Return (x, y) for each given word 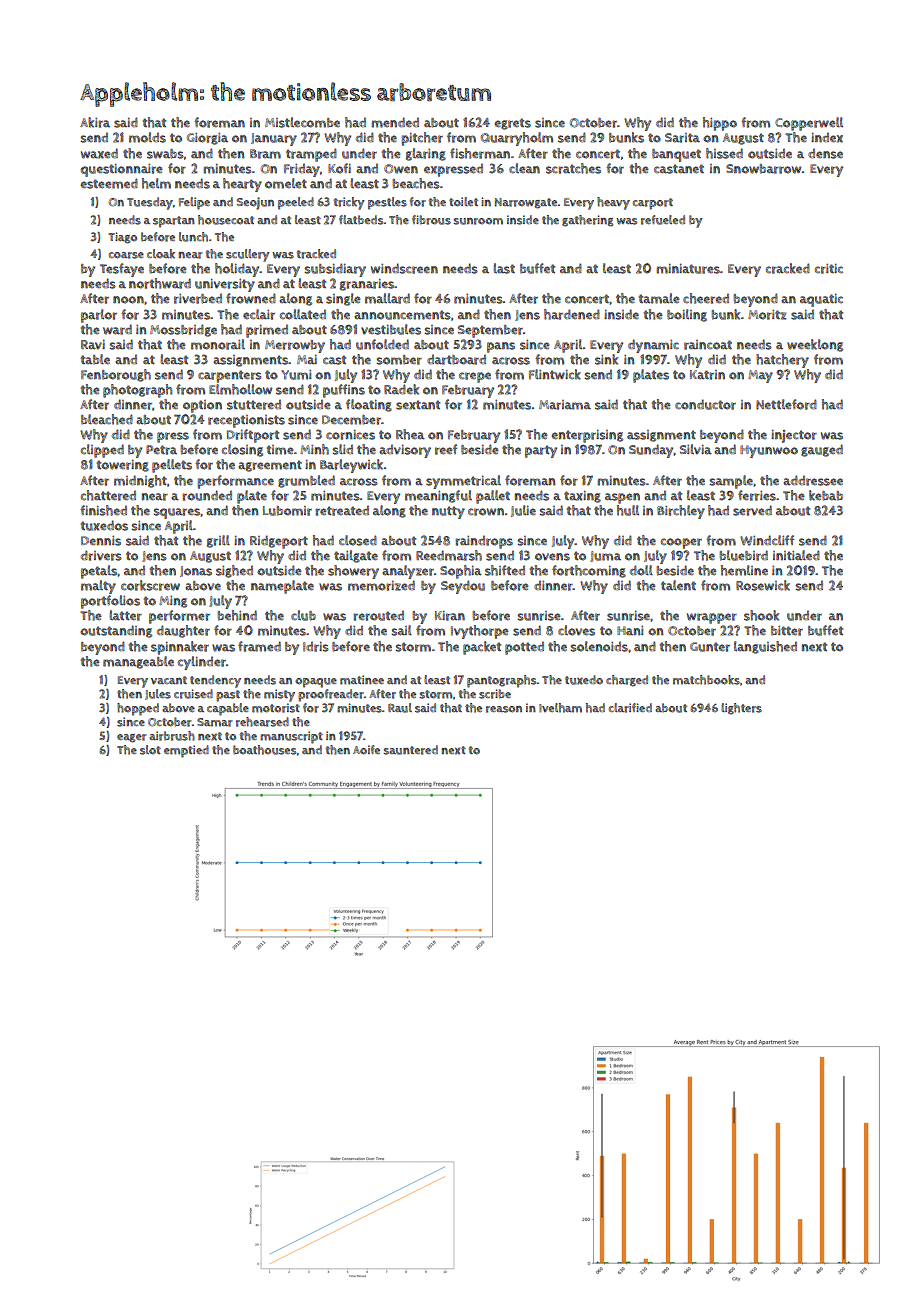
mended (395, 122)
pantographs (502, 681)
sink (606, 359)
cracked (788, 268)
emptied (186, 751)
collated (303, 314)
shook (761, 615)
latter (125, 615)
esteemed (109, 183)
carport (653, 204)
